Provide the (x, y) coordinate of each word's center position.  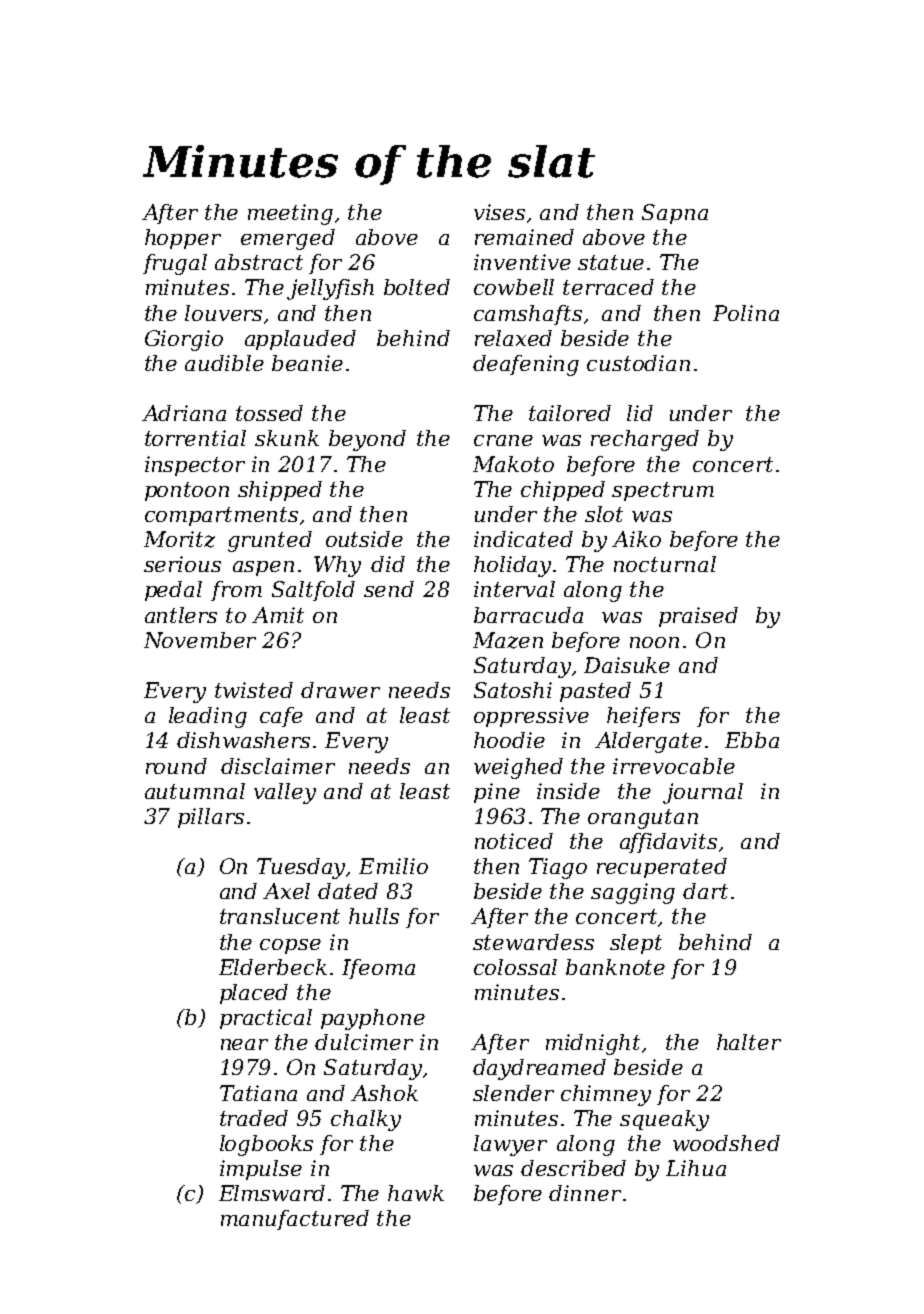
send (389, 589)
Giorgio (184, 340)
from (236, 591)
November (200, 640)
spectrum (663, 491)
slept (636, 944)
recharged (645, 440)
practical (266, 1019)
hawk (416, 1193)
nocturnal (665, 564)
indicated (523, 539)
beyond (367, 440)
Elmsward (272, 1193)
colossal (515, 967)
